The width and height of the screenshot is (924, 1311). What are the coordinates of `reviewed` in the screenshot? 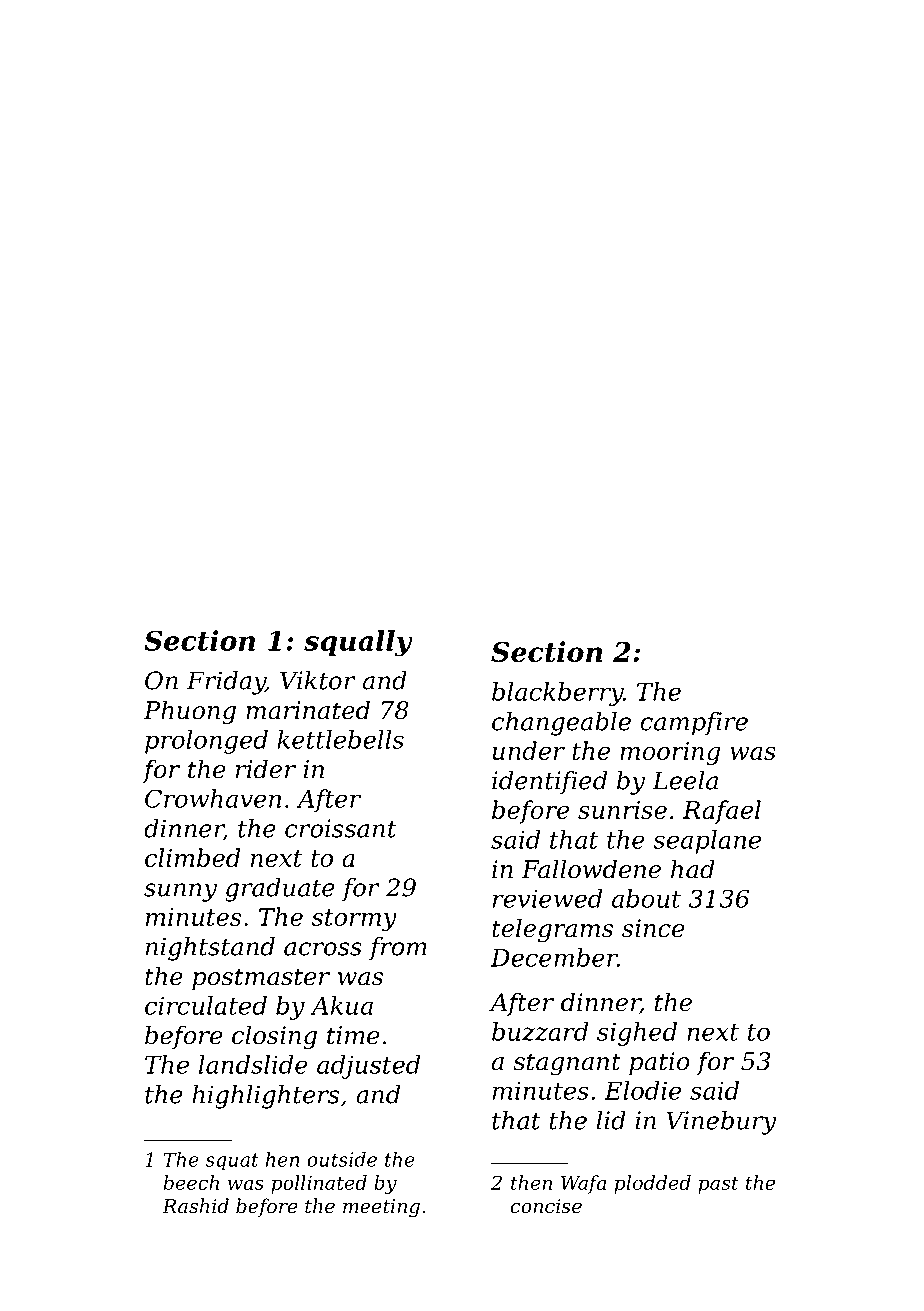 It's located at (547, 898).
